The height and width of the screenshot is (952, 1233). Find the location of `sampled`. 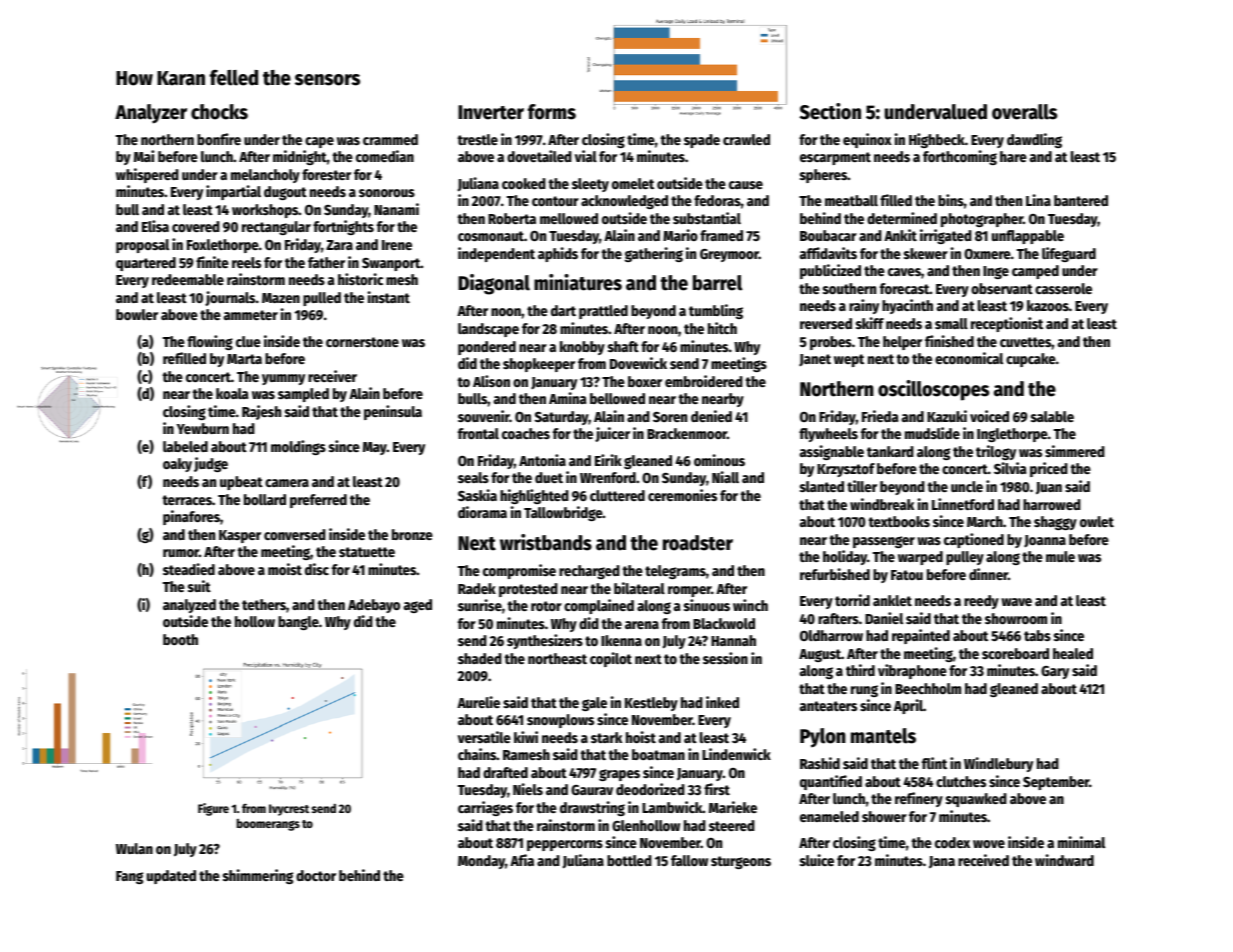

sampled is located at coordinates (303, 395).
